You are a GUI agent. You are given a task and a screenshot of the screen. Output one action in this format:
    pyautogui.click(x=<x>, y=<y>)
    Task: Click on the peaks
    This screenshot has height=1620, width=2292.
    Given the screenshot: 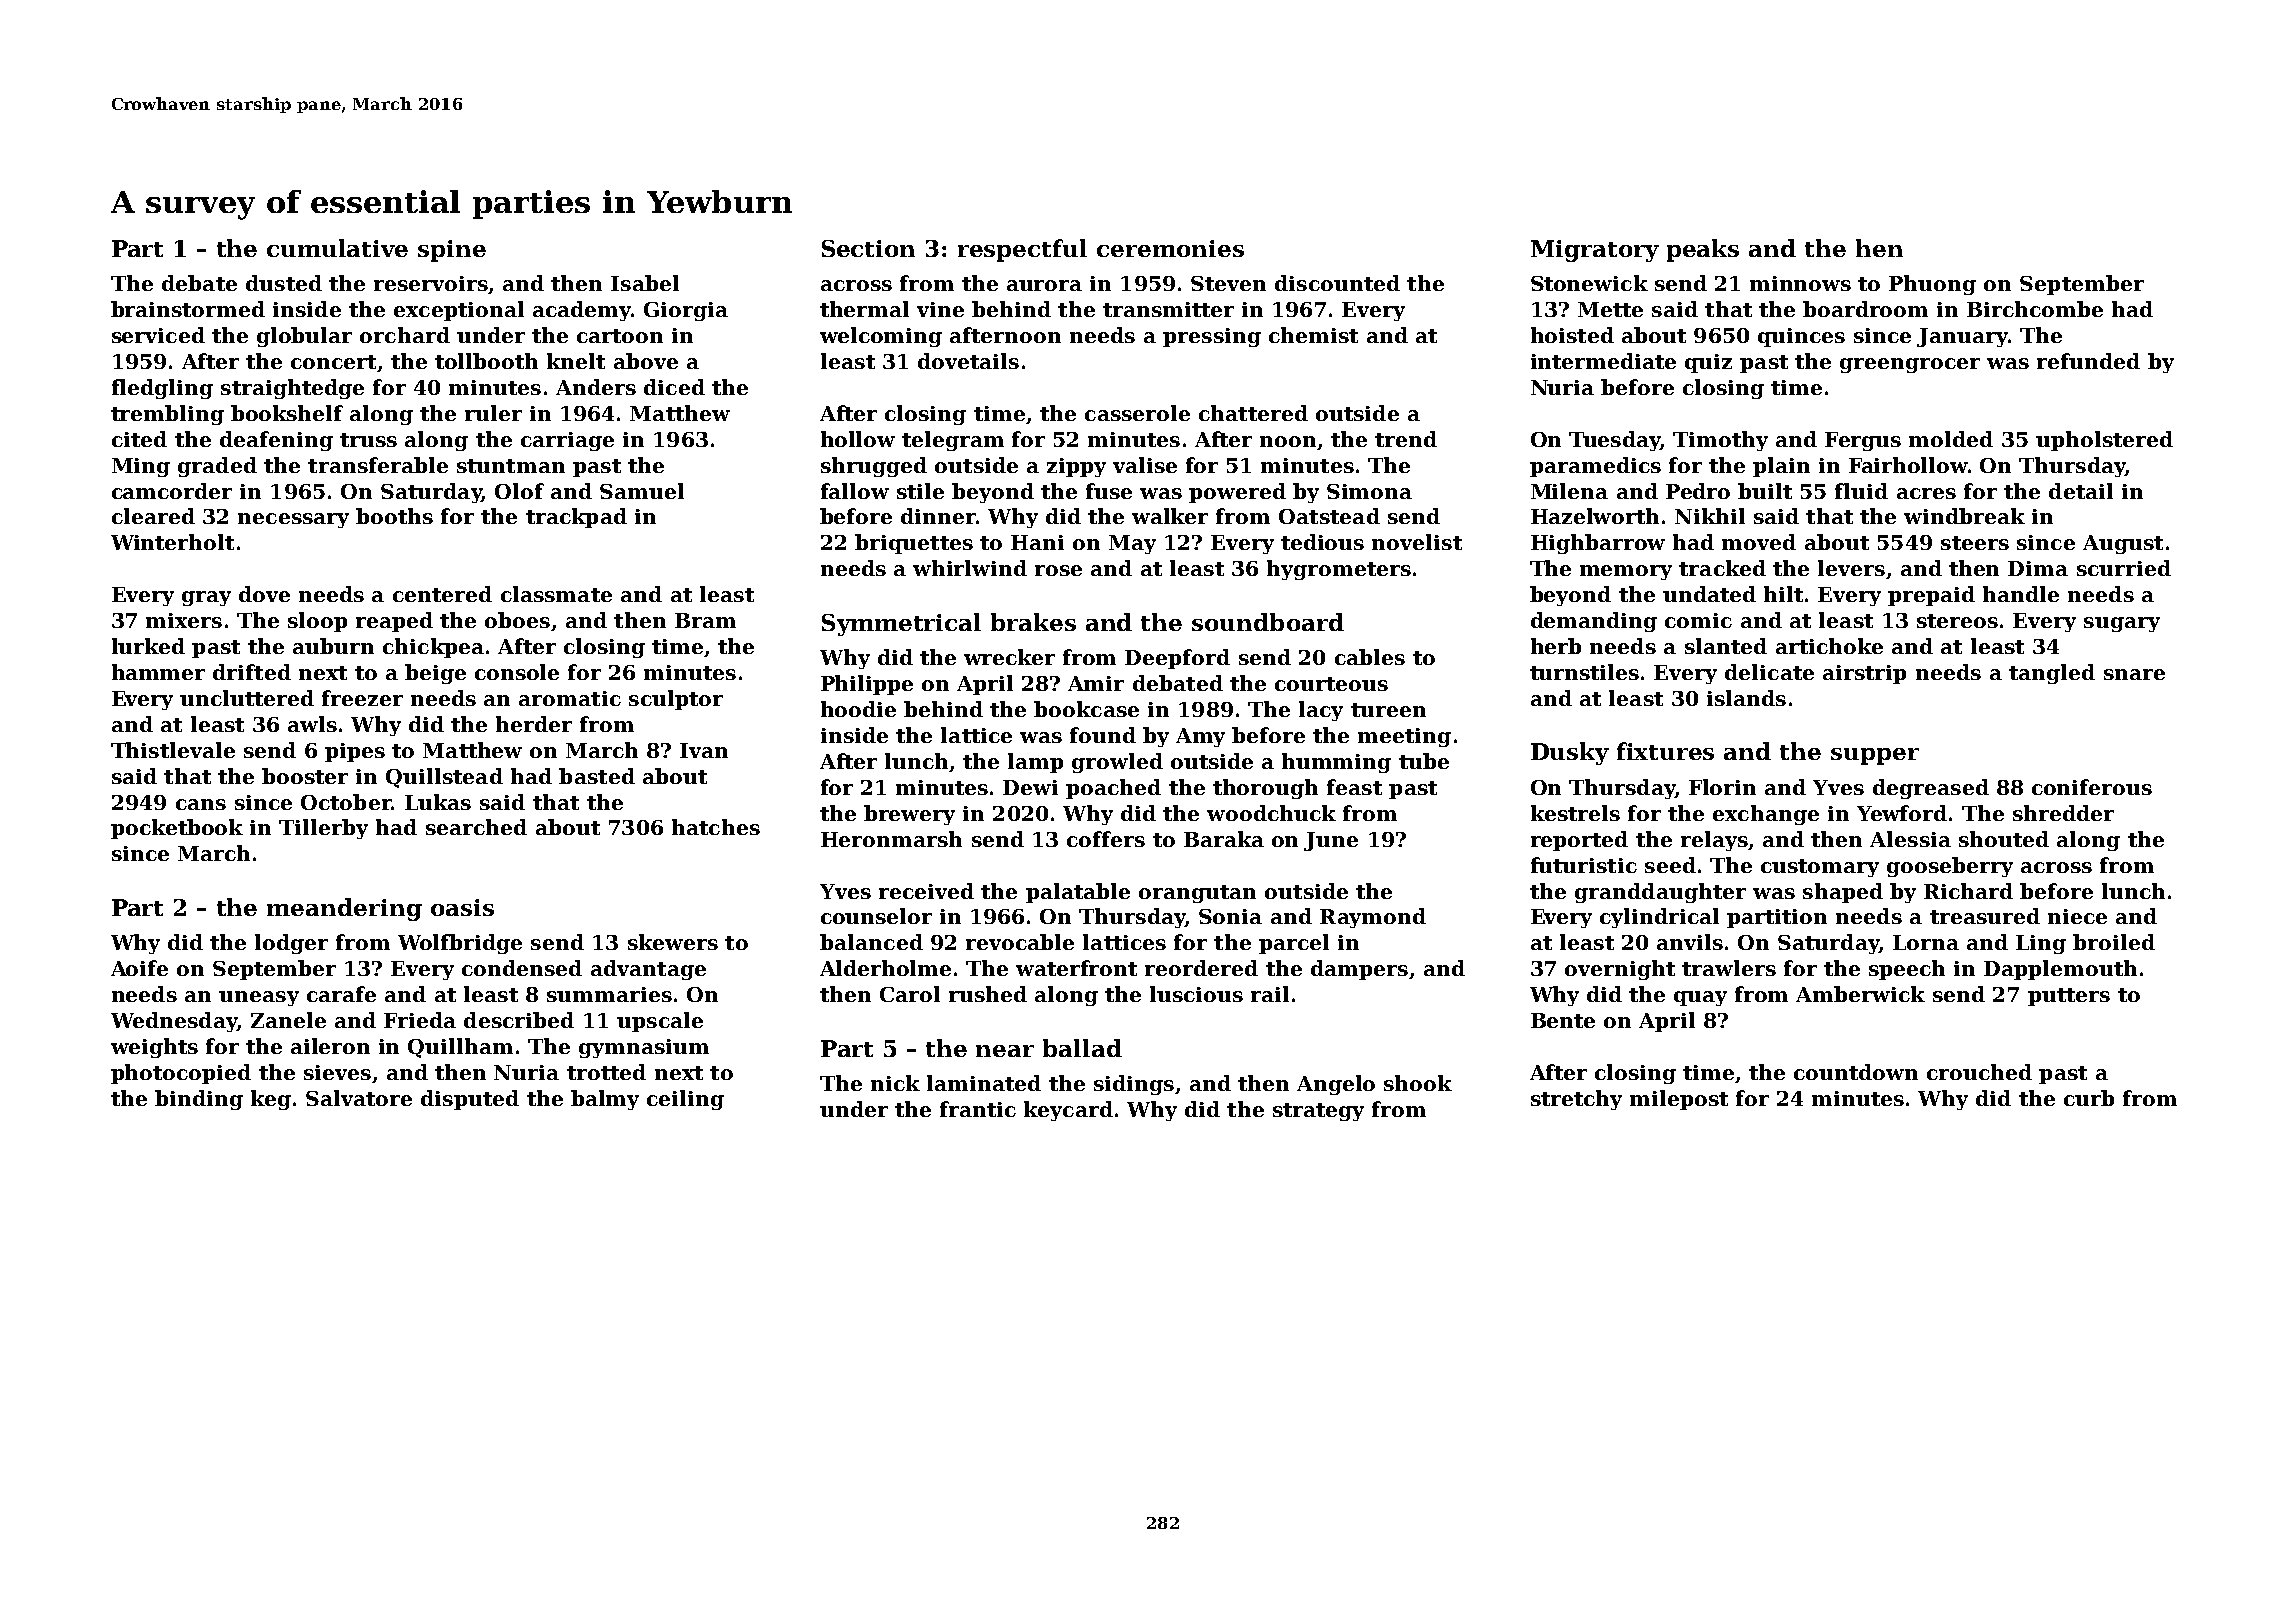 What is the action you would take?
    pyautogui.click(x=1703, y=250)
